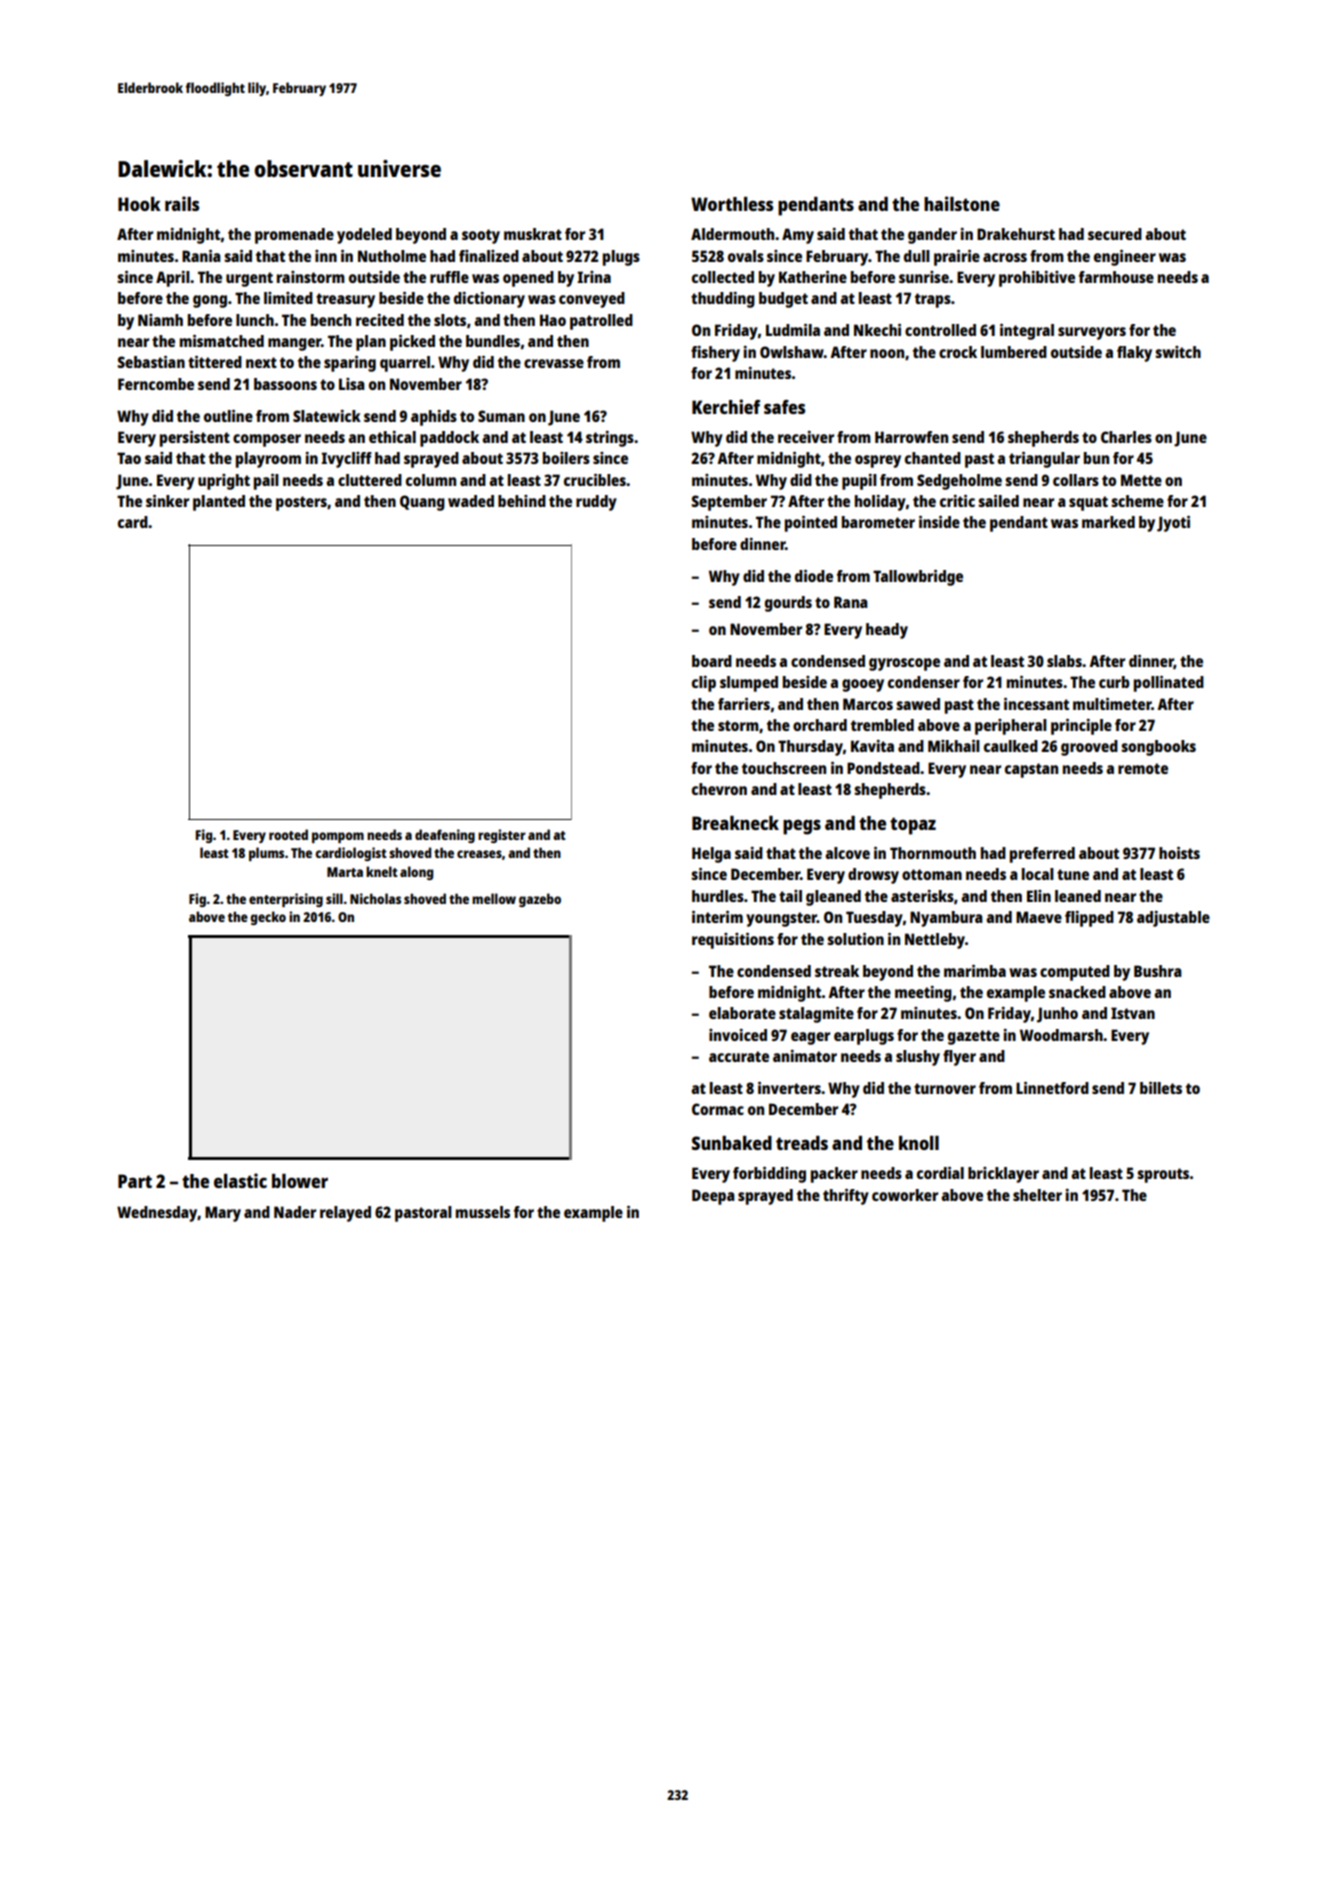  I want to click on Cormac, so click(718, 1109).
